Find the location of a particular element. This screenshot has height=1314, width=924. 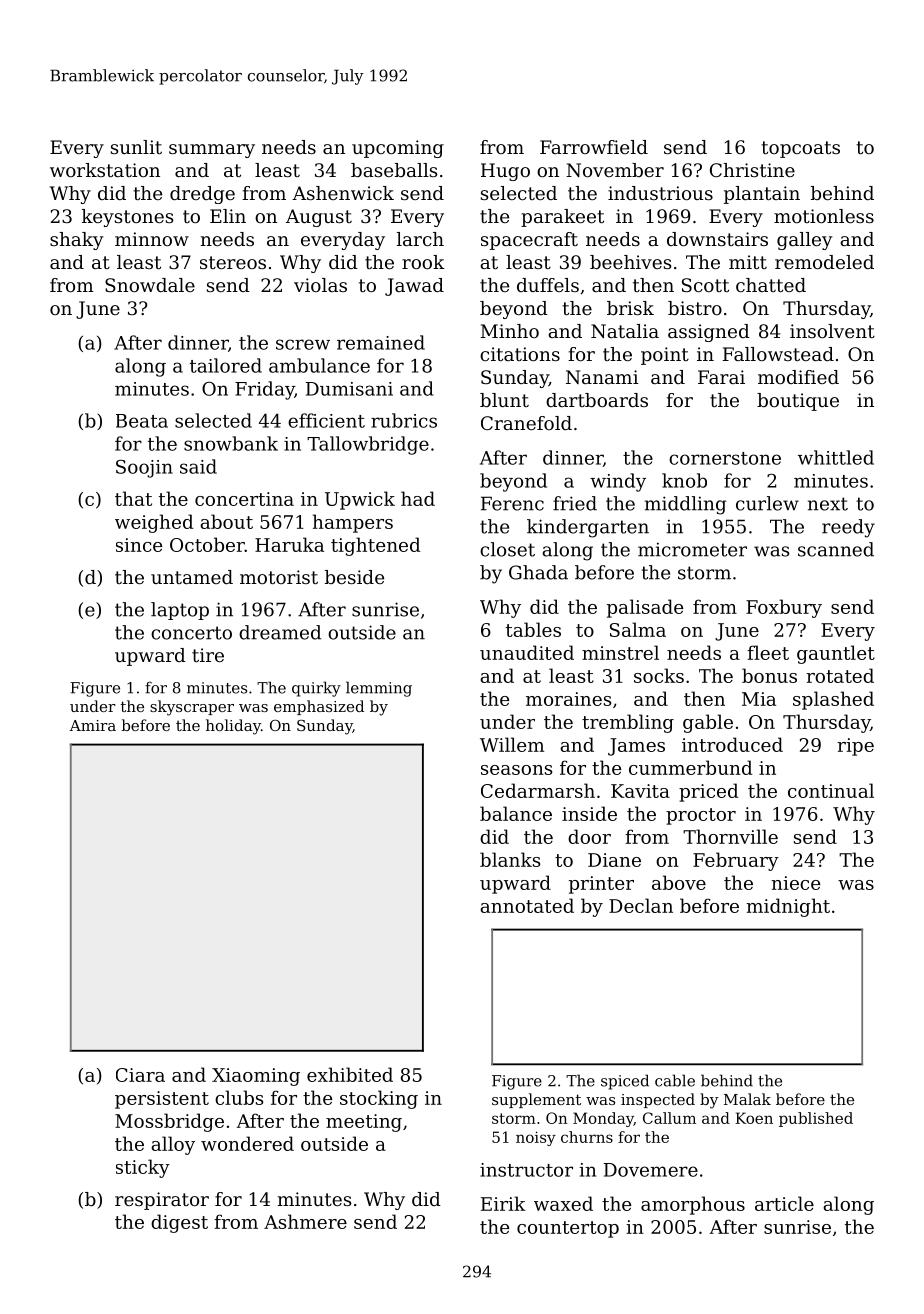

upcoming is located at coordinates (398, 149).
